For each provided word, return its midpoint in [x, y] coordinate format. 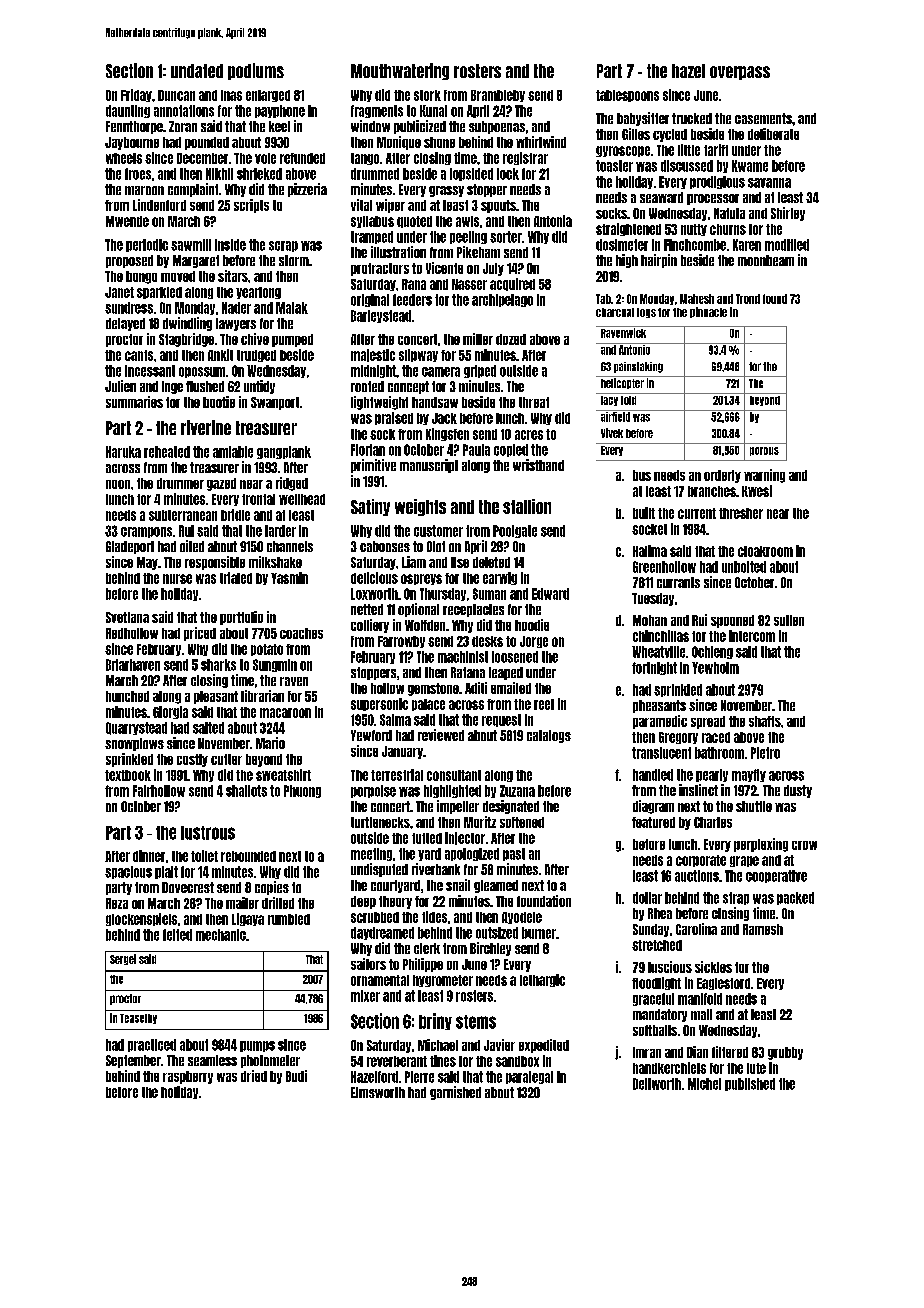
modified [787, 245]
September [133, 1061]
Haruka [123, 452]
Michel [704, 1084]
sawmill [191, 245]
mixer [365, 996]
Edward [550, 594]
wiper [390, 206]
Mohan [650, 620]
